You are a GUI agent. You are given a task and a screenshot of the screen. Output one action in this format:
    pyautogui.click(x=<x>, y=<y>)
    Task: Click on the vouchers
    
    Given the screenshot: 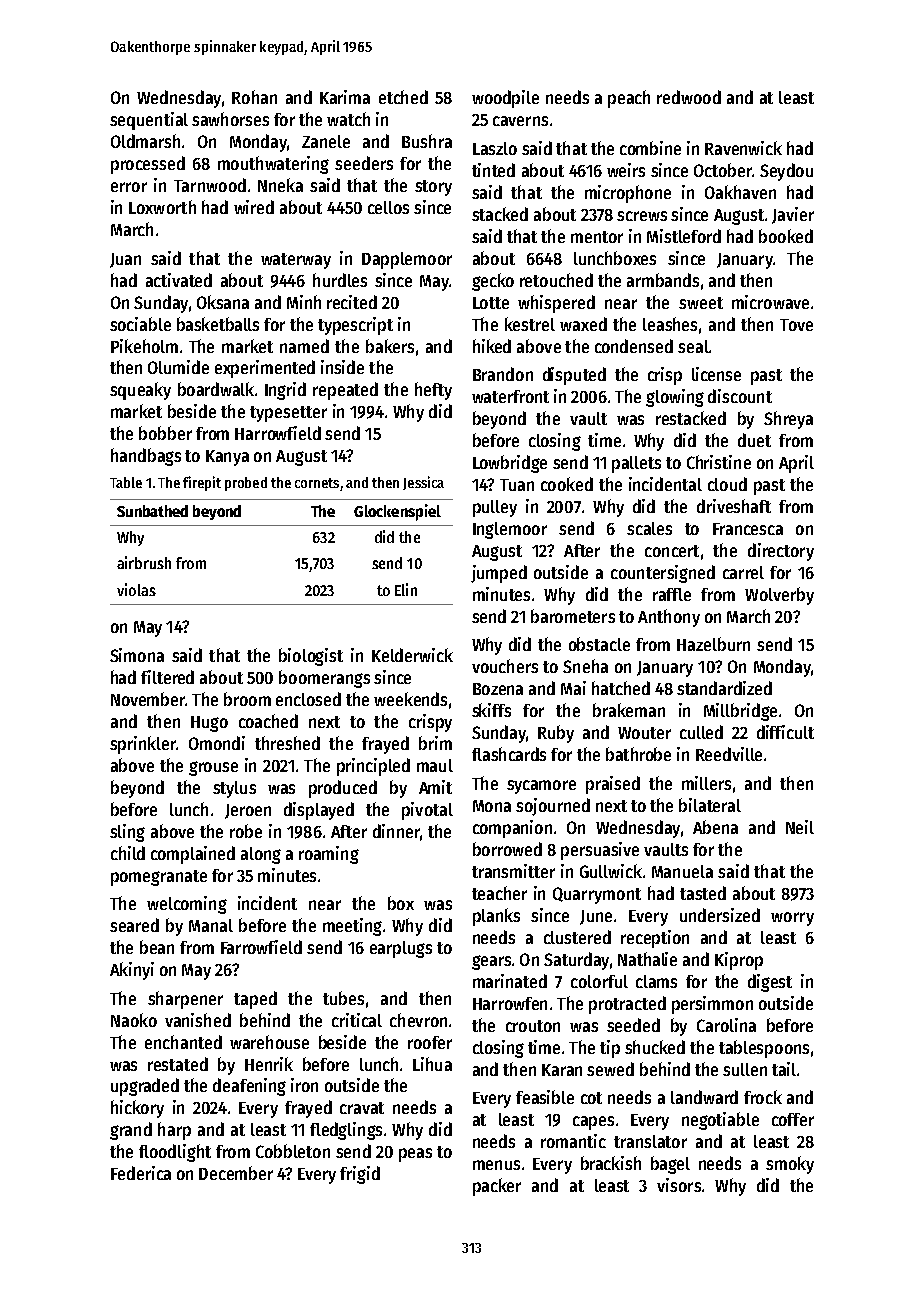 What is the action you would take?
    pyautogui.click(x=505, y=666)
